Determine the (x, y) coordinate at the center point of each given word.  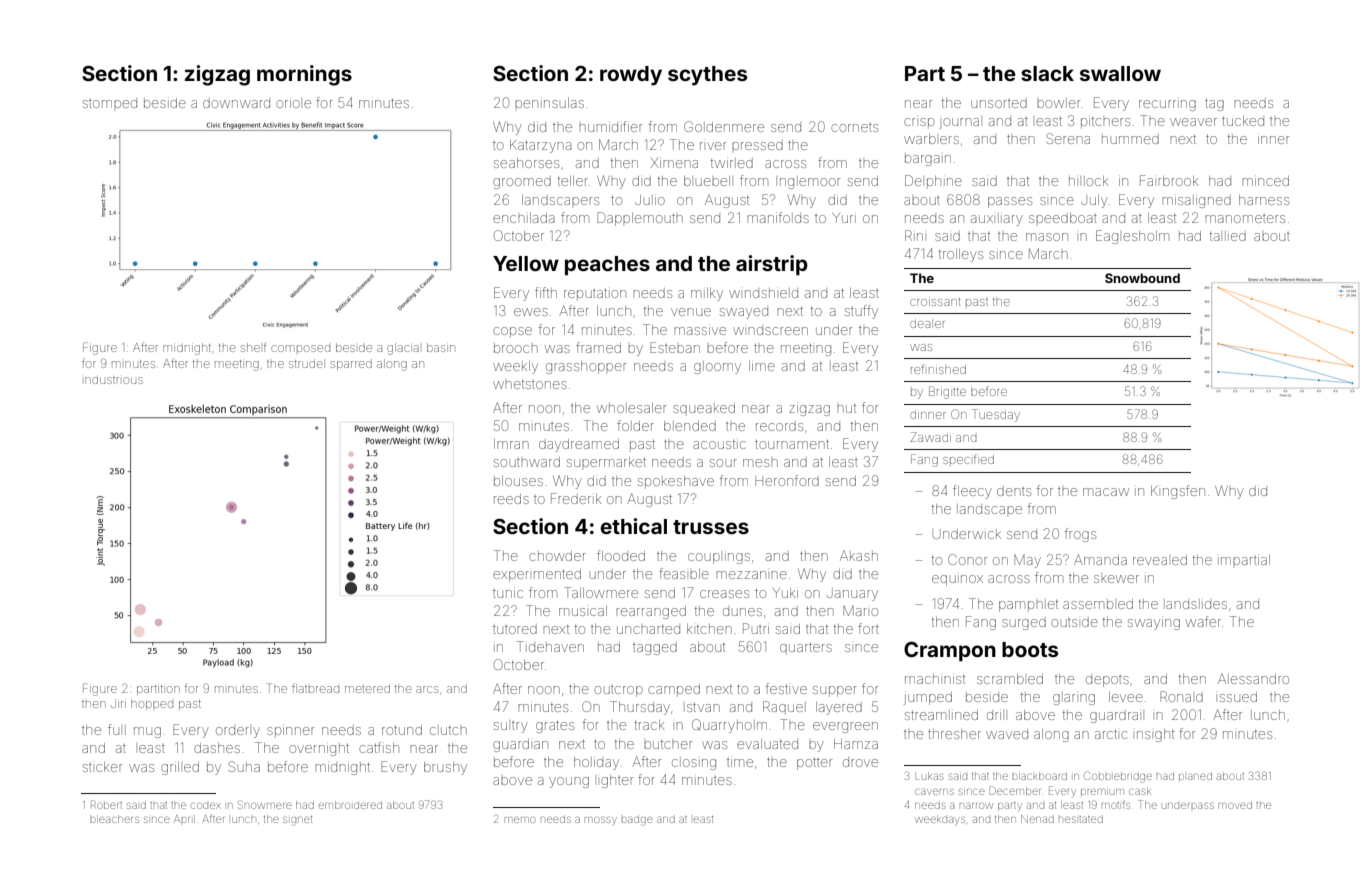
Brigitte (947, 392)
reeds (511, 499)
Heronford (787, 480)
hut (846, 408)
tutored (515, 629)
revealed (1160, 560)
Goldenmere (724, 126)
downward (236, 103)
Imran (511, 444)
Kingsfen (1178, 492)
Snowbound (1142, 278)
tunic (508, 594)
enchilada (524, 218)
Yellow (526, 263)
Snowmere (265, 804)
